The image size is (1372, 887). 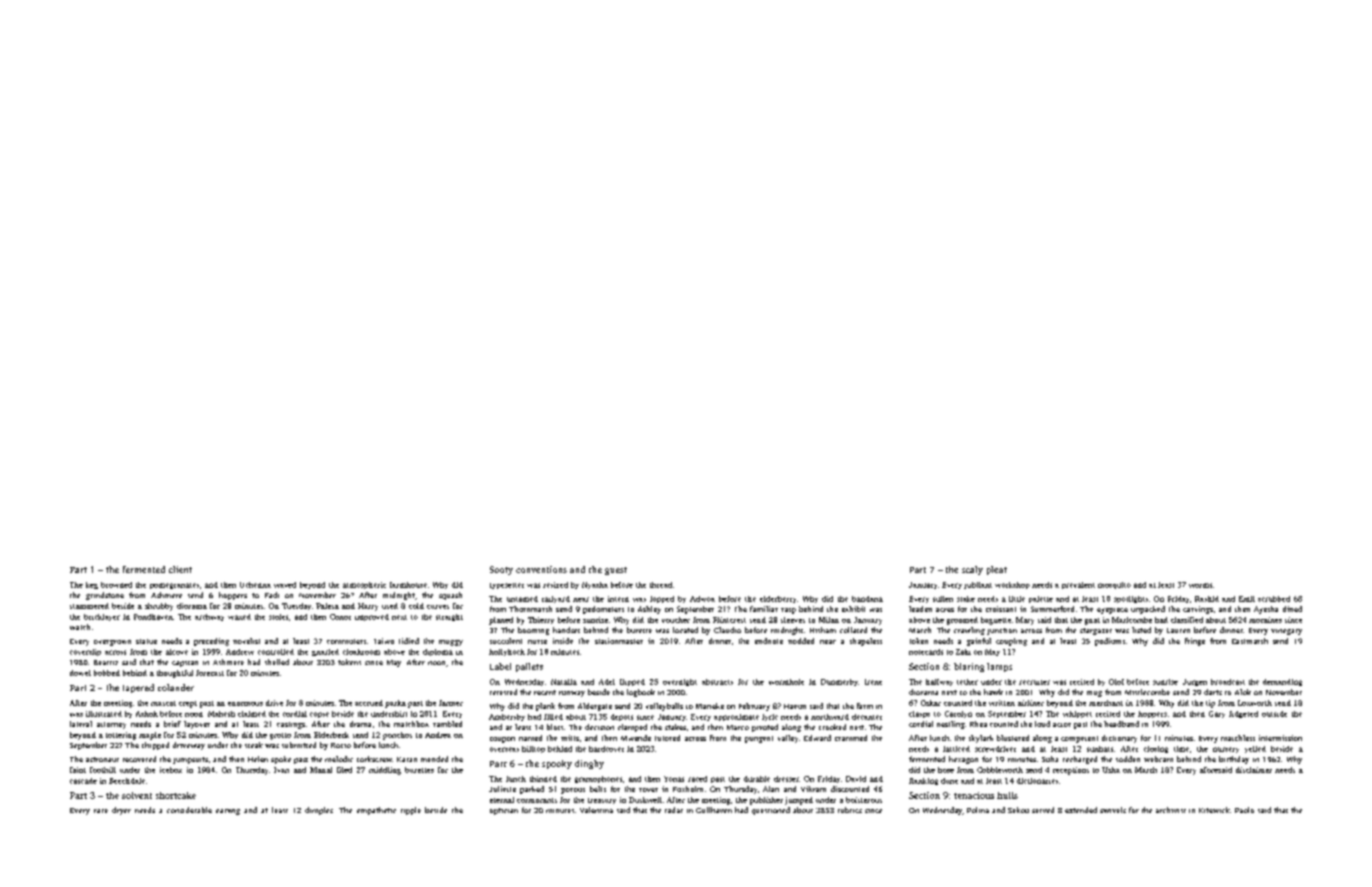 I want to click on Oskar, so click(x=931, y=703).
